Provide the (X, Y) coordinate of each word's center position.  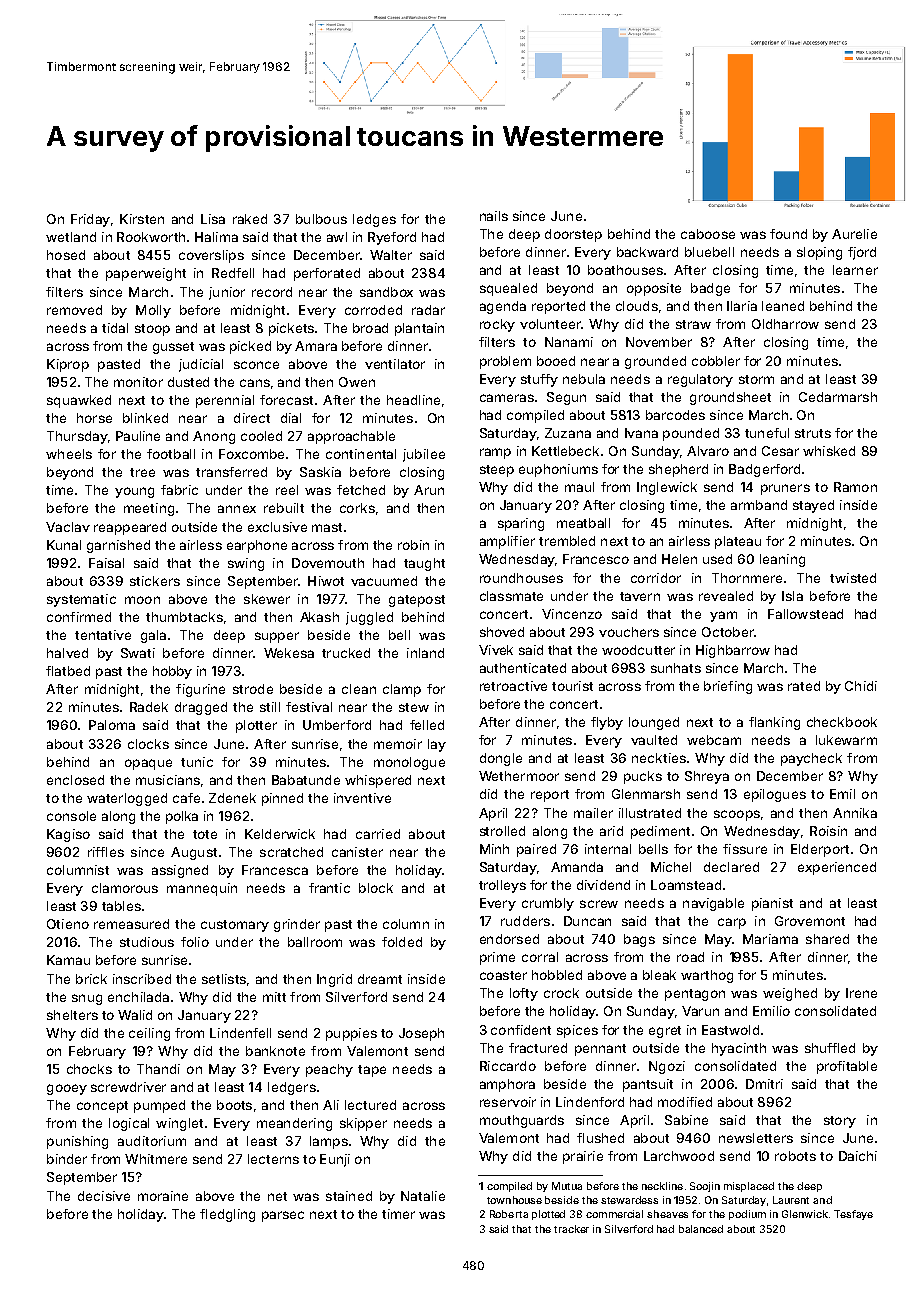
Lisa (213, 219)
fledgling (227, 1215)
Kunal (64, 545)
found (788, 234)
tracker (571, 1229)
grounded (655, 362)
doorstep (573, 235)
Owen (357, 382)
